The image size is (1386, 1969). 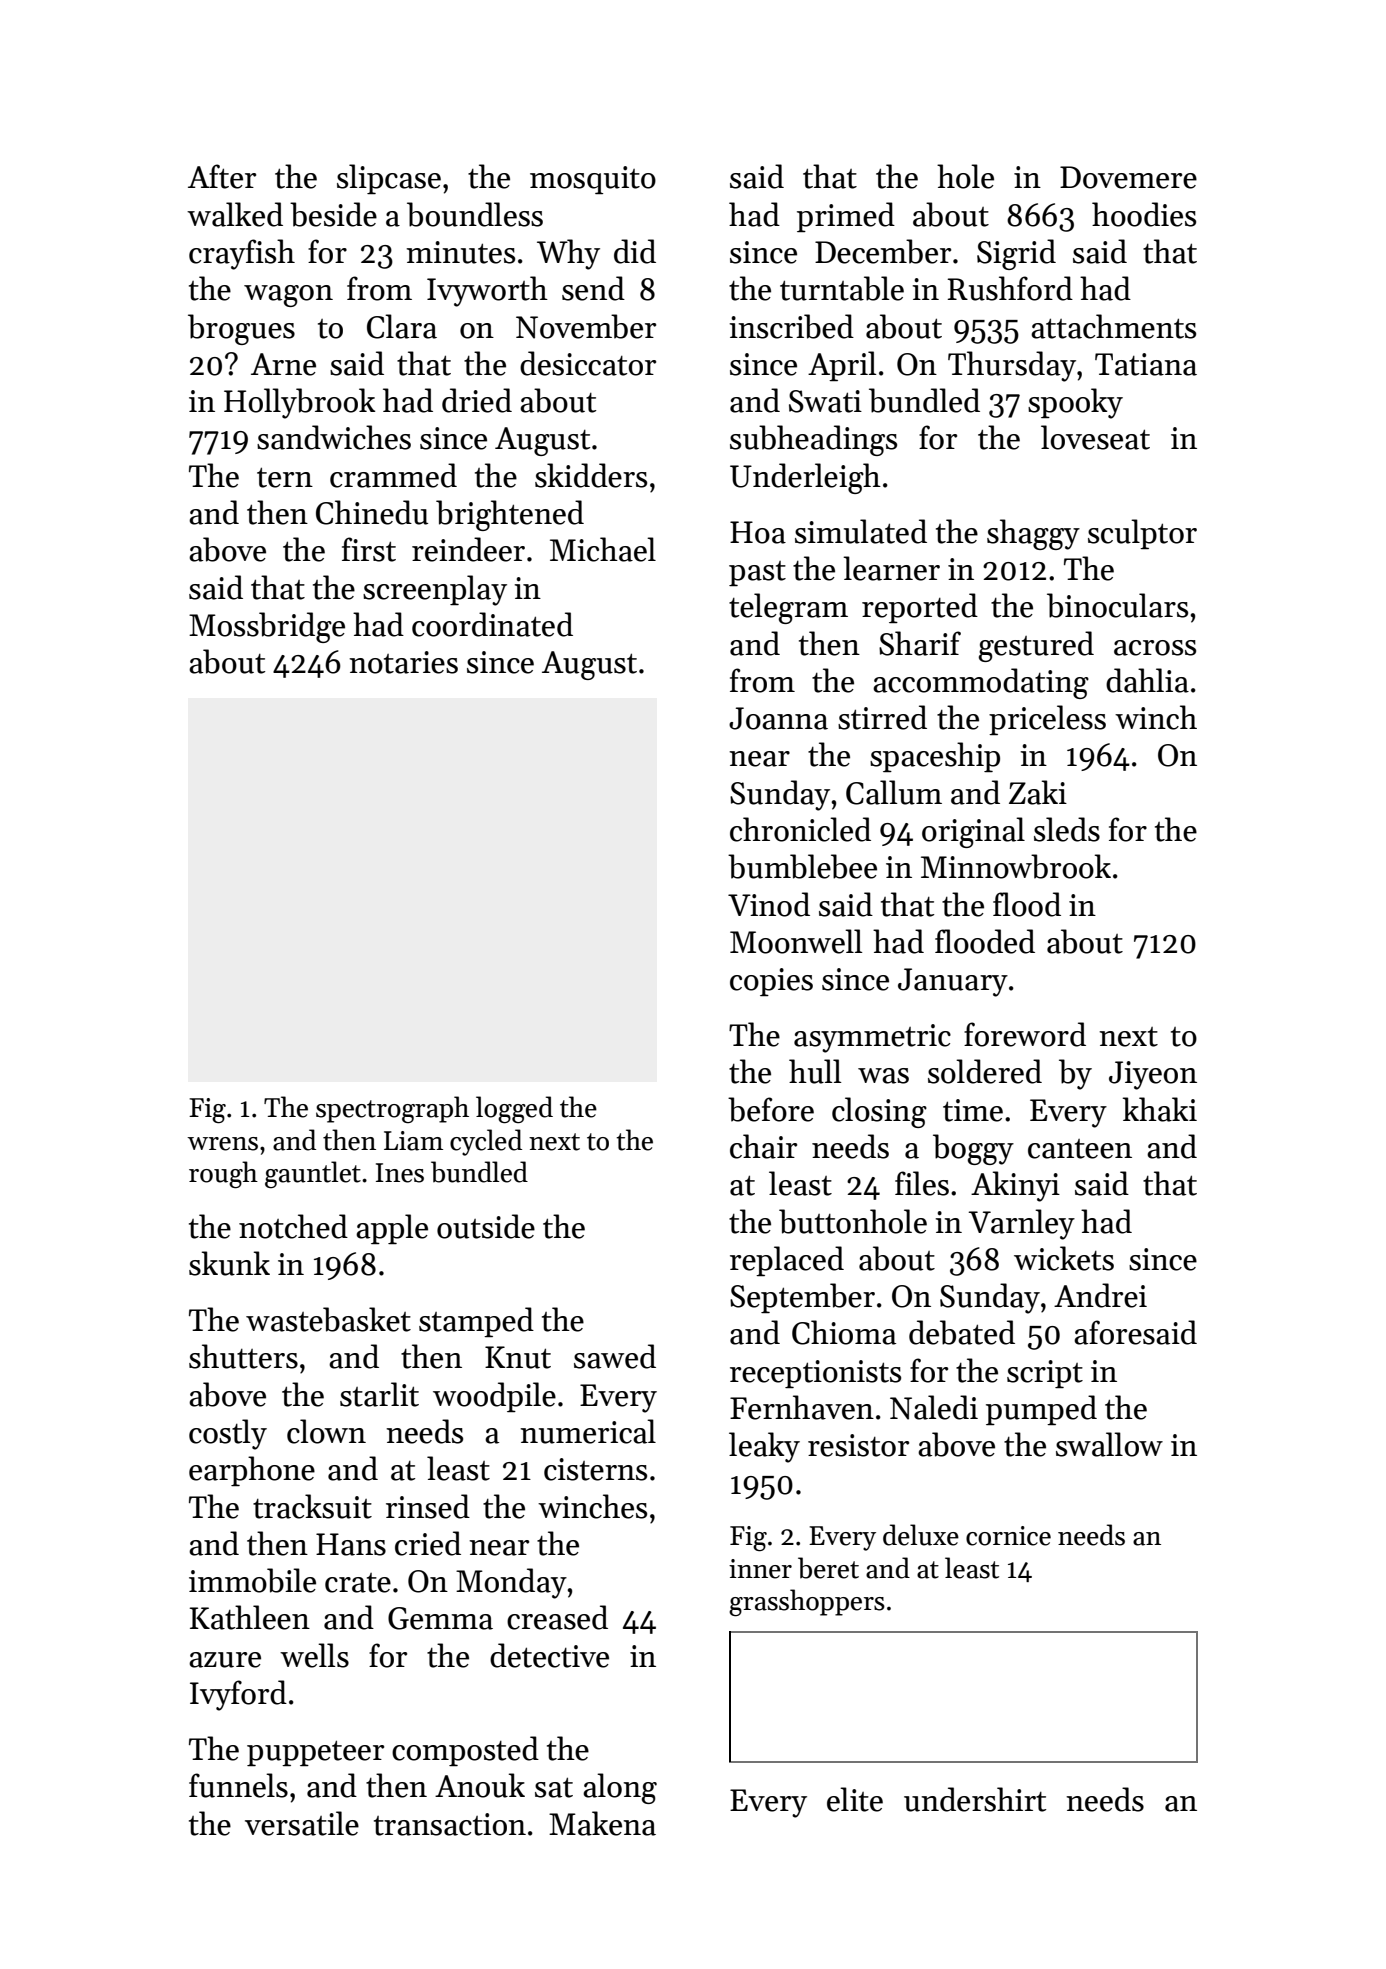 I want to click on undershirt, so click(x=975, y=1799).
